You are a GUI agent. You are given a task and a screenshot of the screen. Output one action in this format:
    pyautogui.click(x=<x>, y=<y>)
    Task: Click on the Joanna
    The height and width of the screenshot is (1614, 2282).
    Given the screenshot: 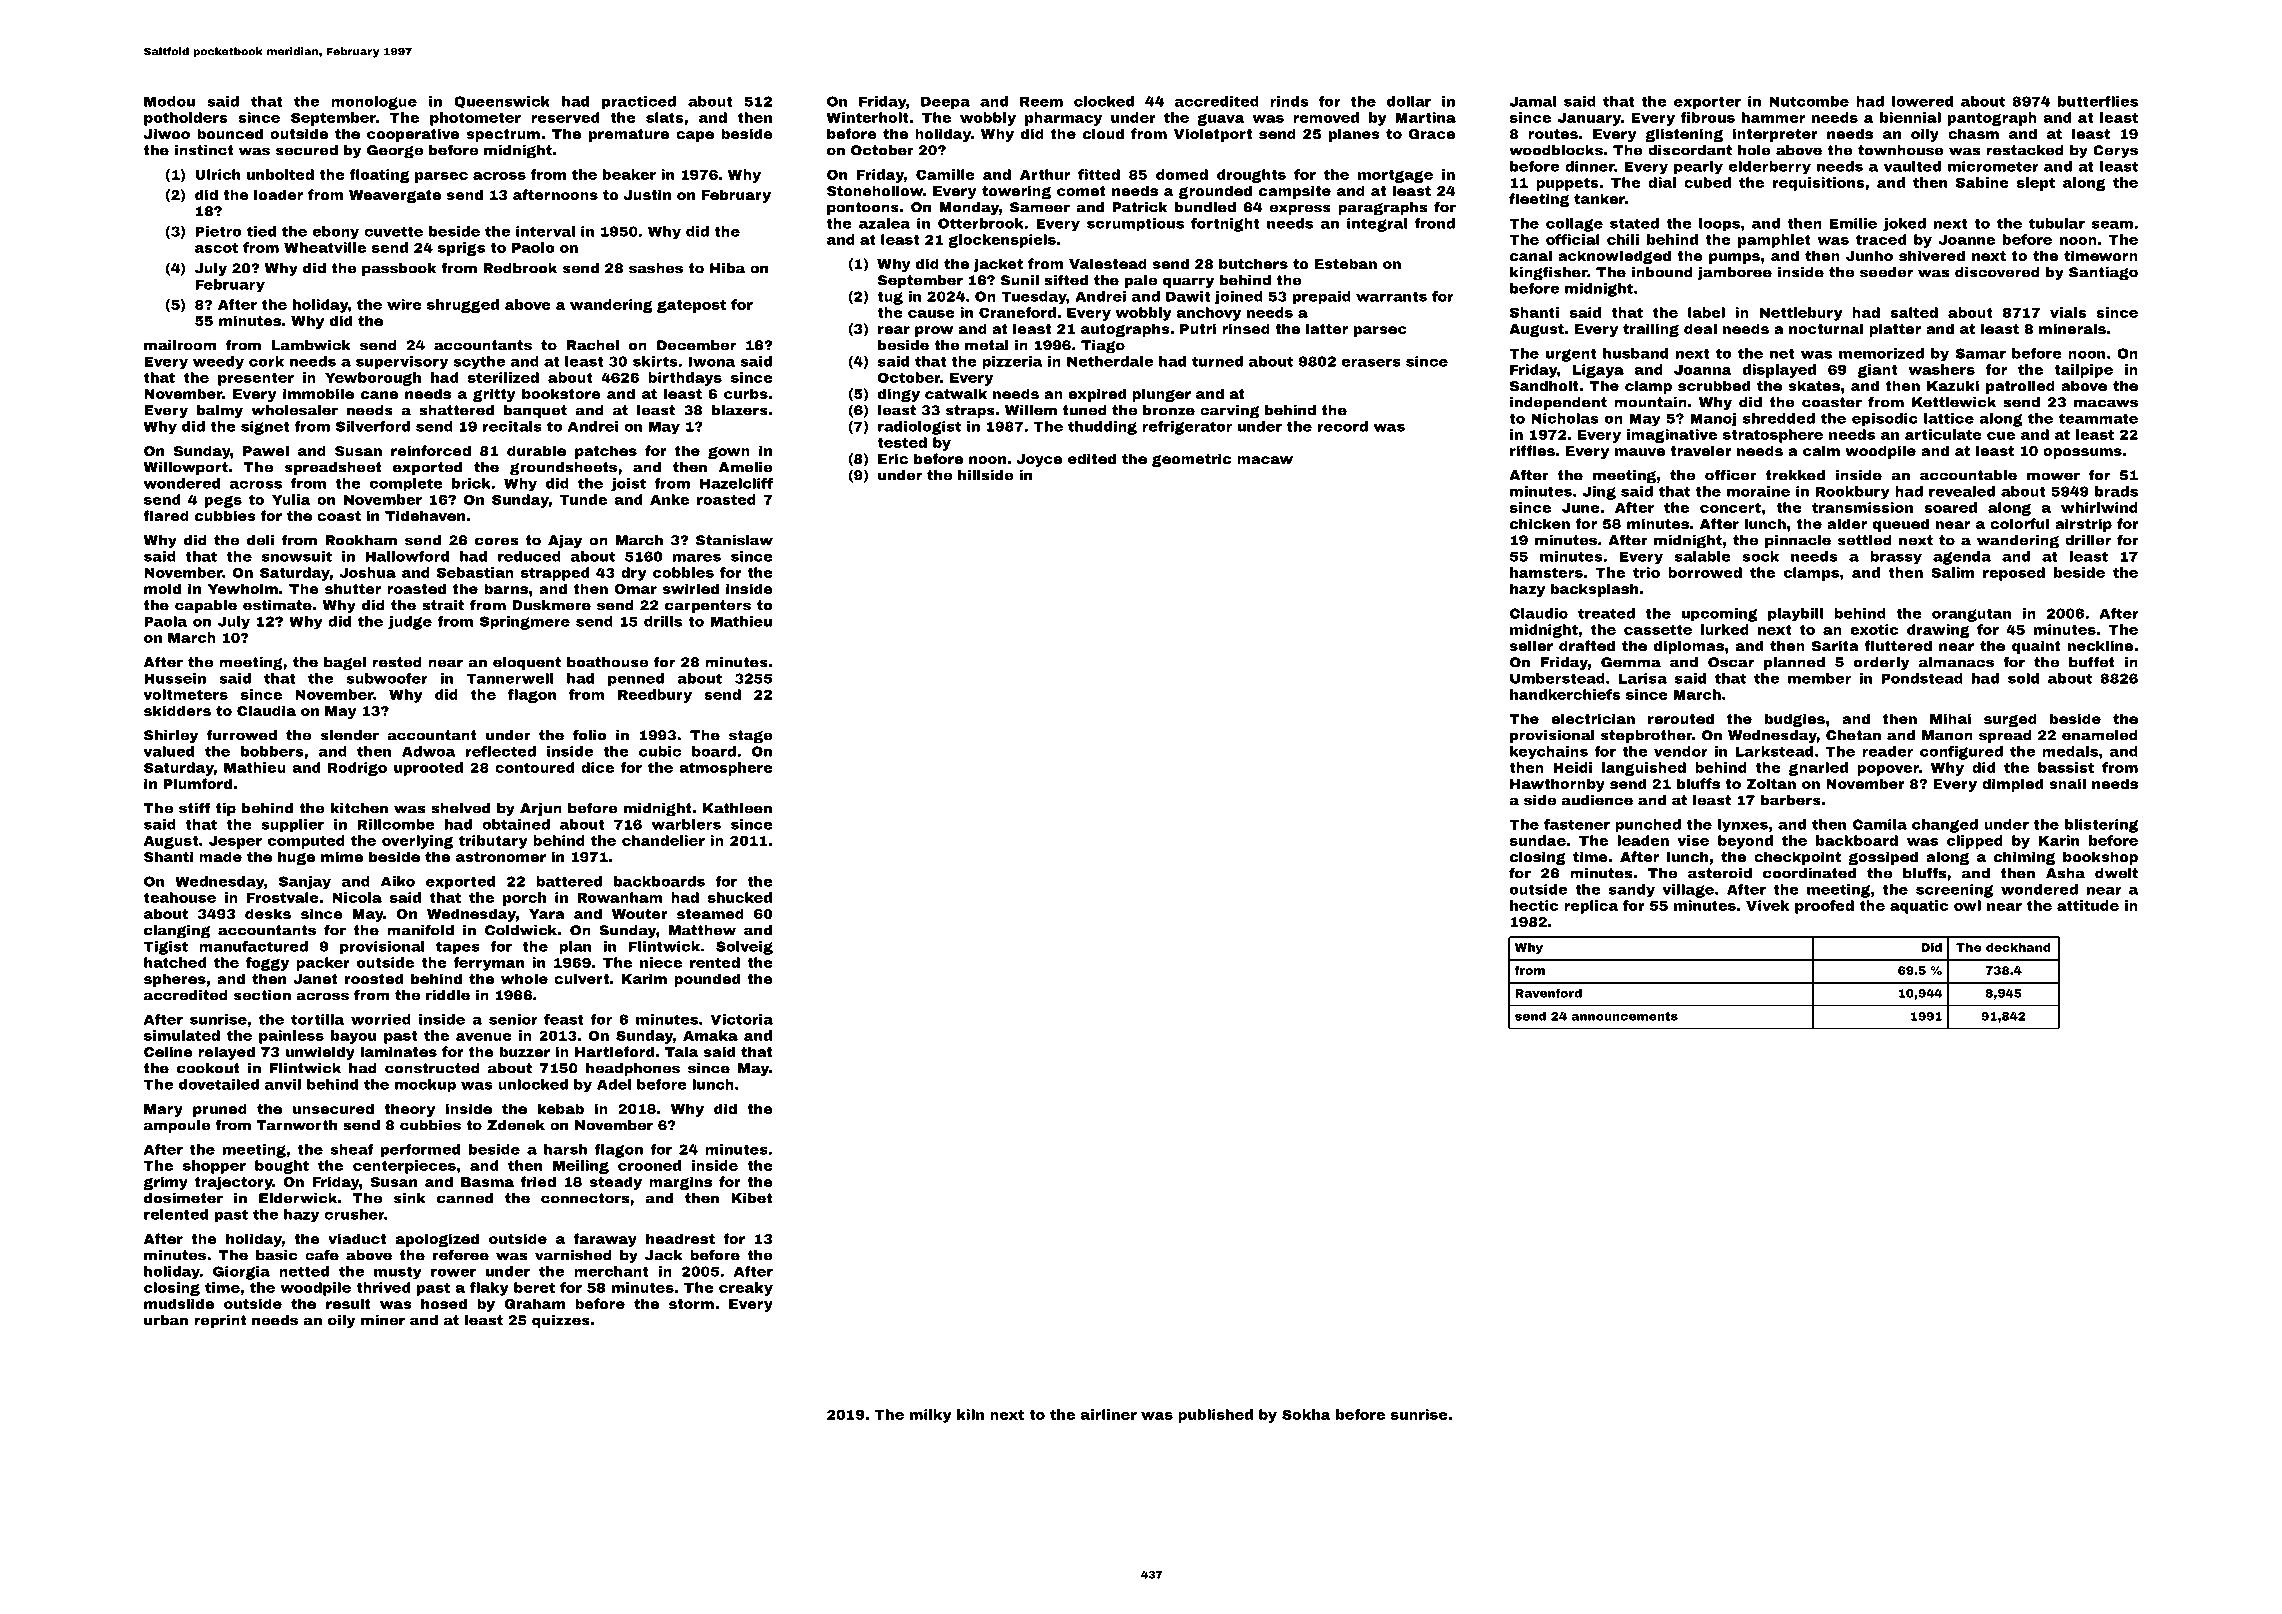 What is the action you would take?
    pyautogui.click(x=1703, y=370)
